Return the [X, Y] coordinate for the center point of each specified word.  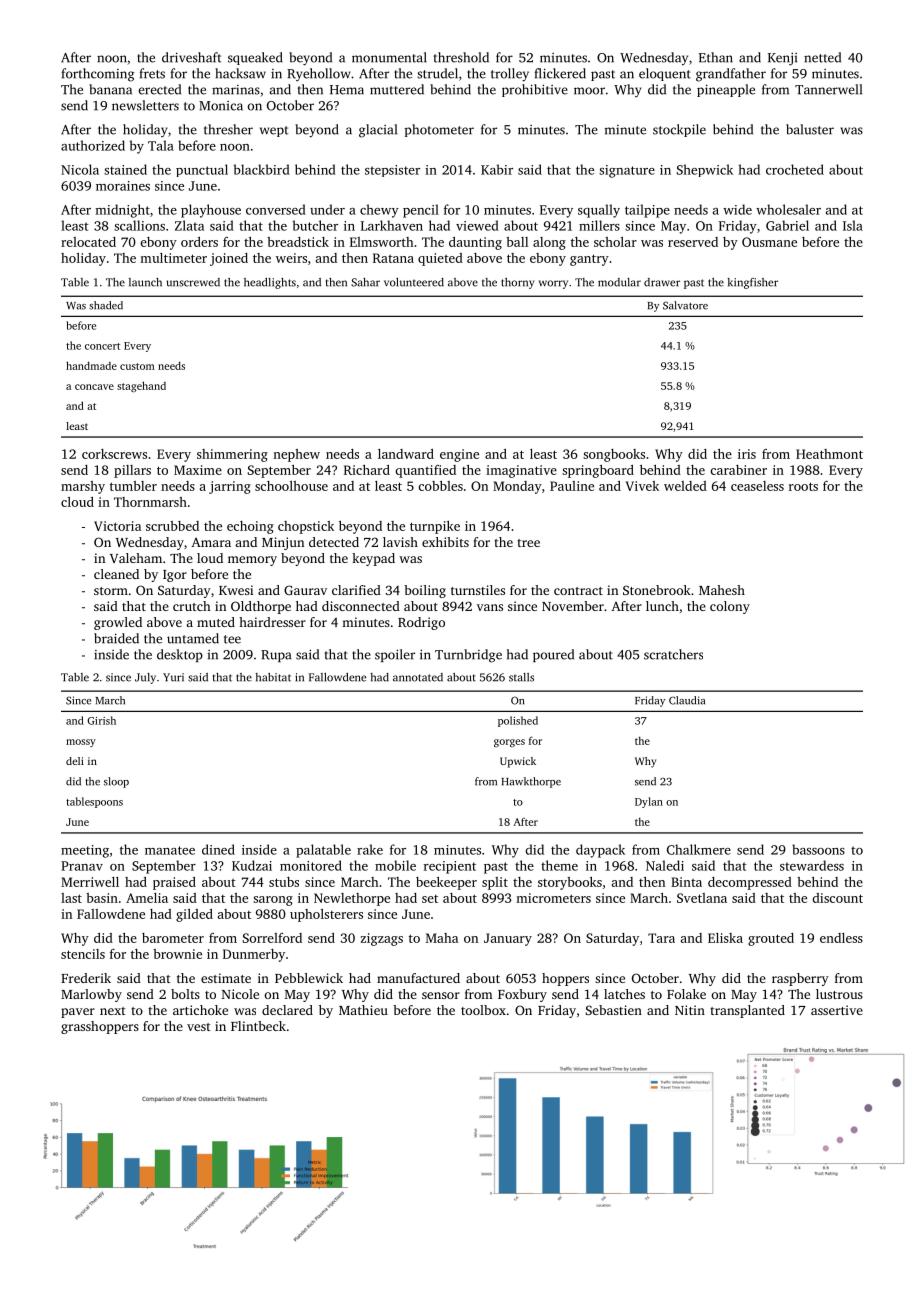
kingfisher [752, 283]
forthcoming [97, 75]
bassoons [818, 849]
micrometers [553, 898]
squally [599, 211]
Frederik [86, 978]
